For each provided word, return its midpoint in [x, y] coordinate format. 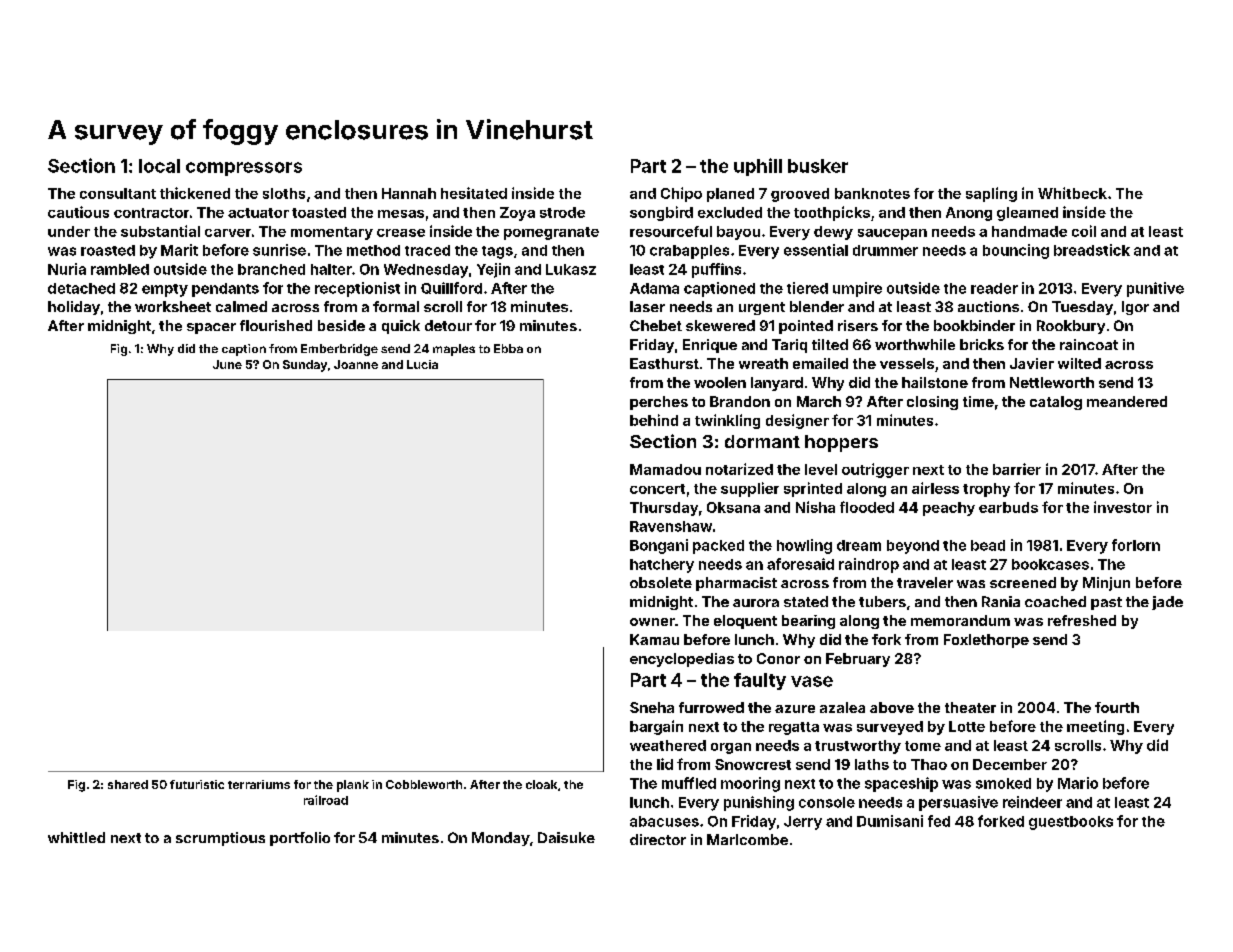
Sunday [305, 366]
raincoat [1089, 344]
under [69, 231]
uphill [758, 167]
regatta [794, 728]
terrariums [259, 784]
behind [654, 420]
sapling [991, 194]
